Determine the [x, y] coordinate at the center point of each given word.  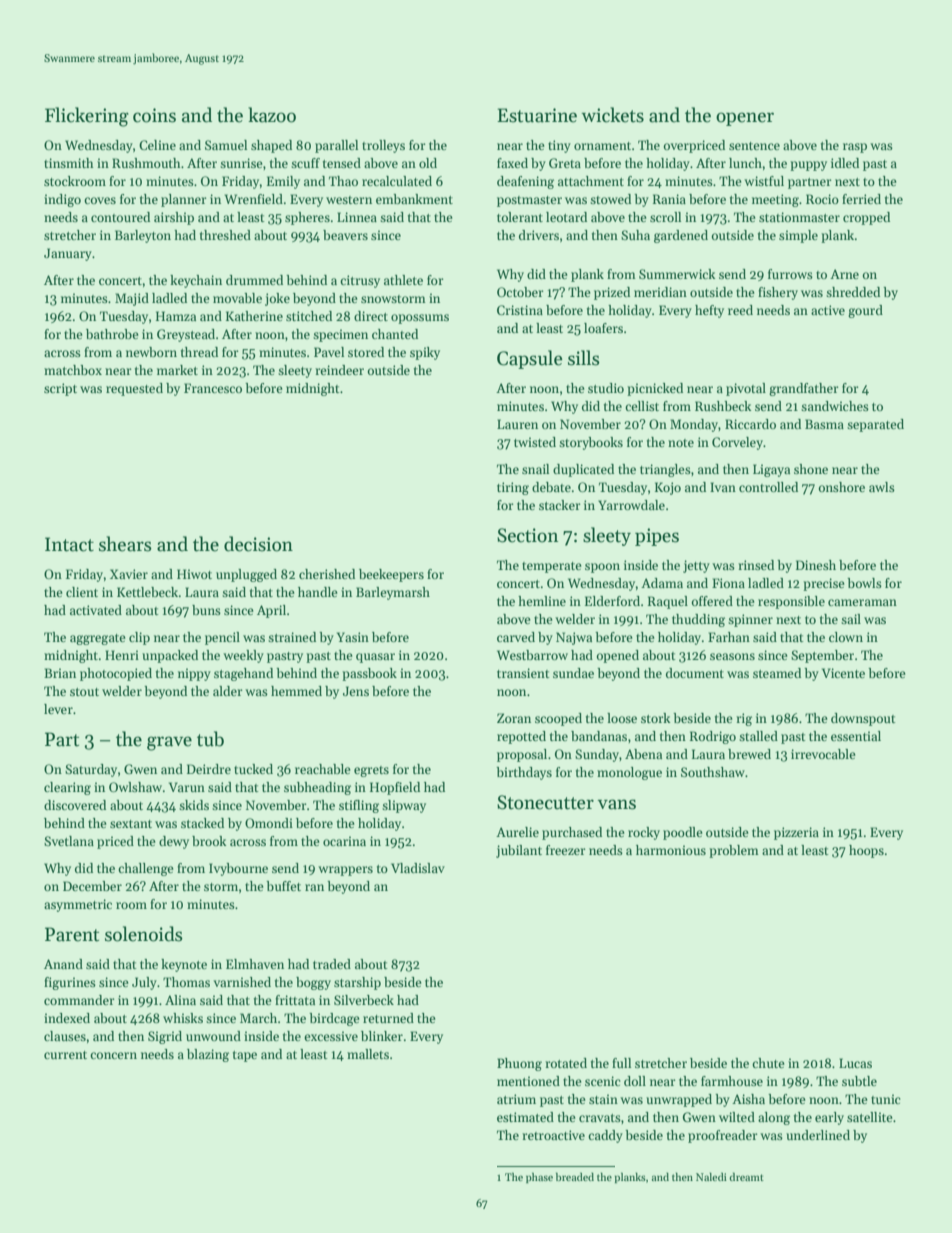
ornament [602, 146]
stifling [359, 806]
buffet [283, 886]
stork [655, 718]
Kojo [668, 488]
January [68, 254]
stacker [560, 505]
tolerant [520, 217]
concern [113, 1055]
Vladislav [418, 868]
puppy [808, 166]
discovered [75, 805]
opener [745, 119]
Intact [69, 544]
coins [154, 115]
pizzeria [796, 833]
